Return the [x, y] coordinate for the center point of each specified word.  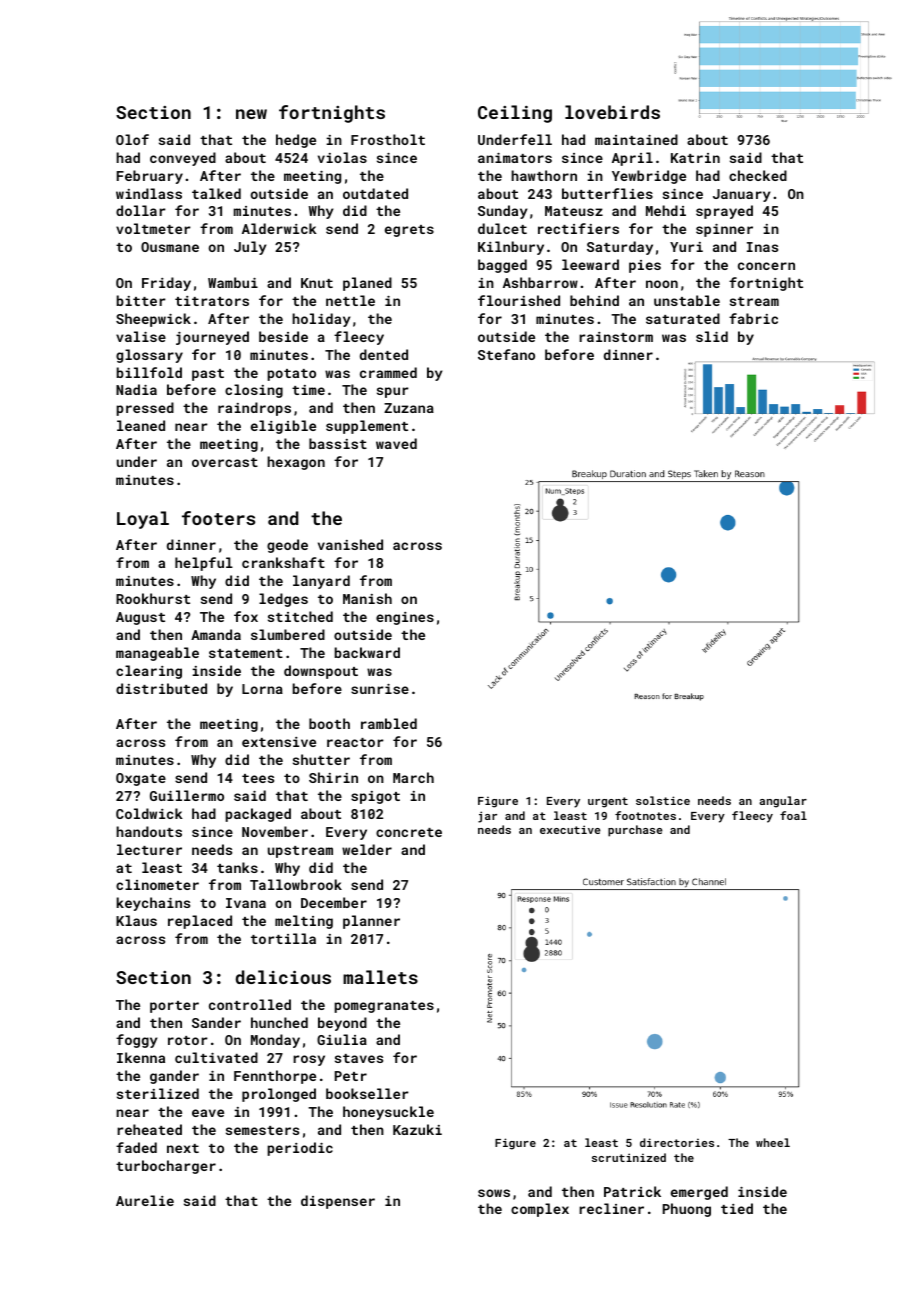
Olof [132, 139]
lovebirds [612, 112]
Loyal [143, 520]
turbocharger [166, 1167]
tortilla [283, 938]
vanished [350, 544]
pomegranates [384, 1007]
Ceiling [515, 114]
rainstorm [616, 337]
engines [405, 618]
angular [783, 802]
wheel [773, 1142]
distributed [161, 688]
